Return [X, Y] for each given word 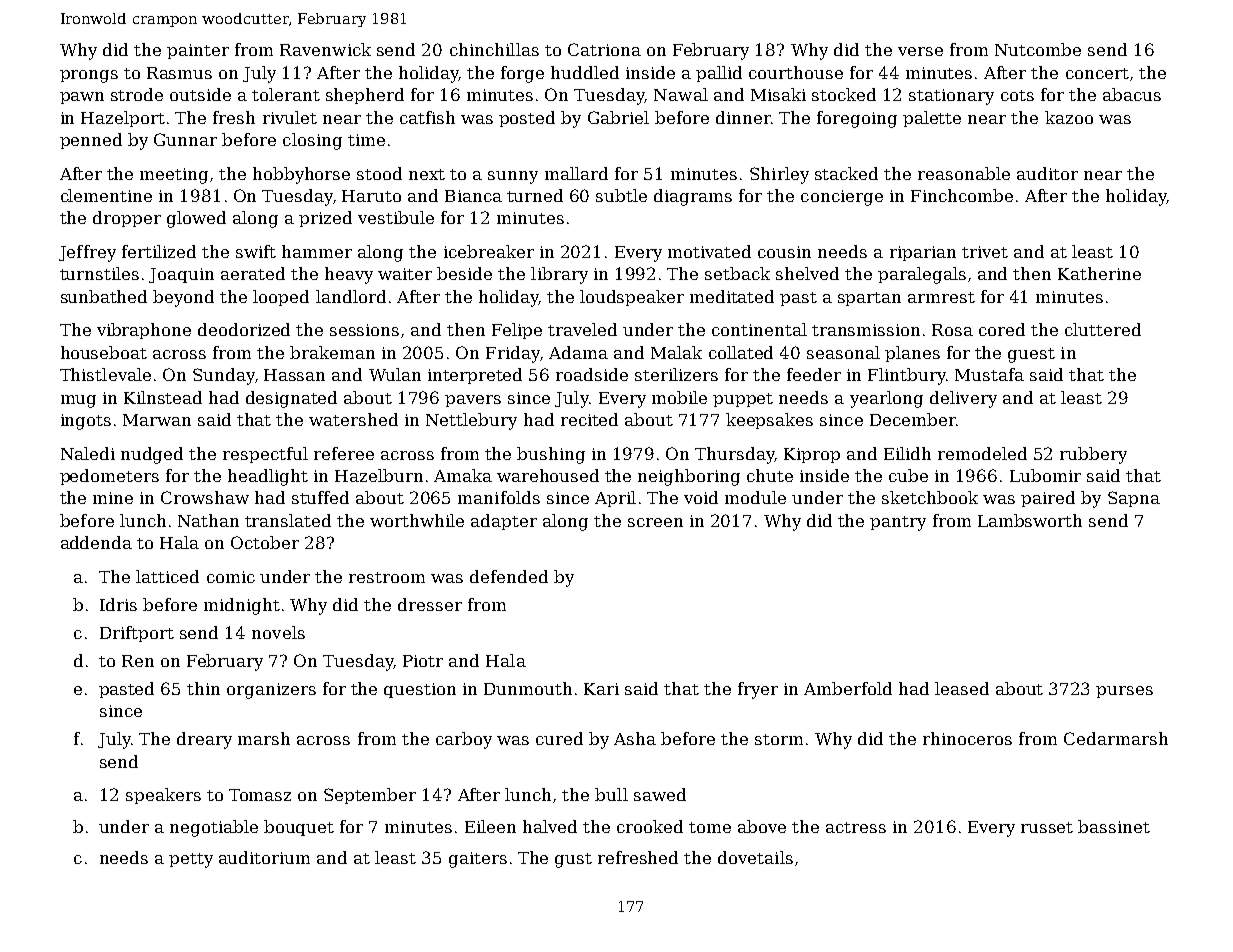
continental [759, 329]
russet [1047, 827]
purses [1124, 692]
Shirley [779, 175]
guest [1031, 355]
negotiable [214, 828]
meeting [174, 176]
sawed [660, 794]
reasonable [964, 173]
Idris [118, 604]
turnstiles [99, 273]
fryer [758, 690]
